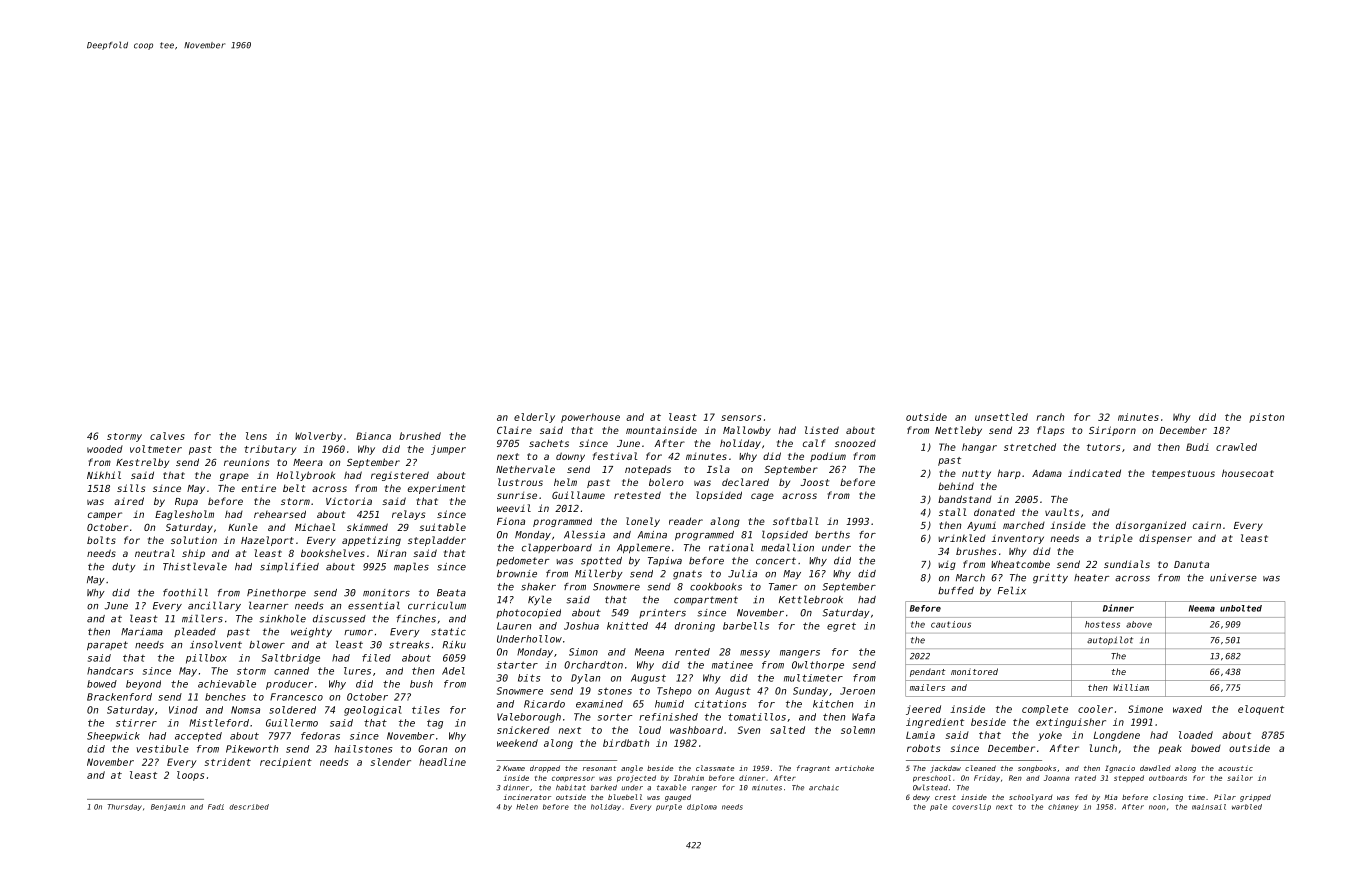  Describe the element at coordinates (400, 476) in the page. I see `registered` at that location.
